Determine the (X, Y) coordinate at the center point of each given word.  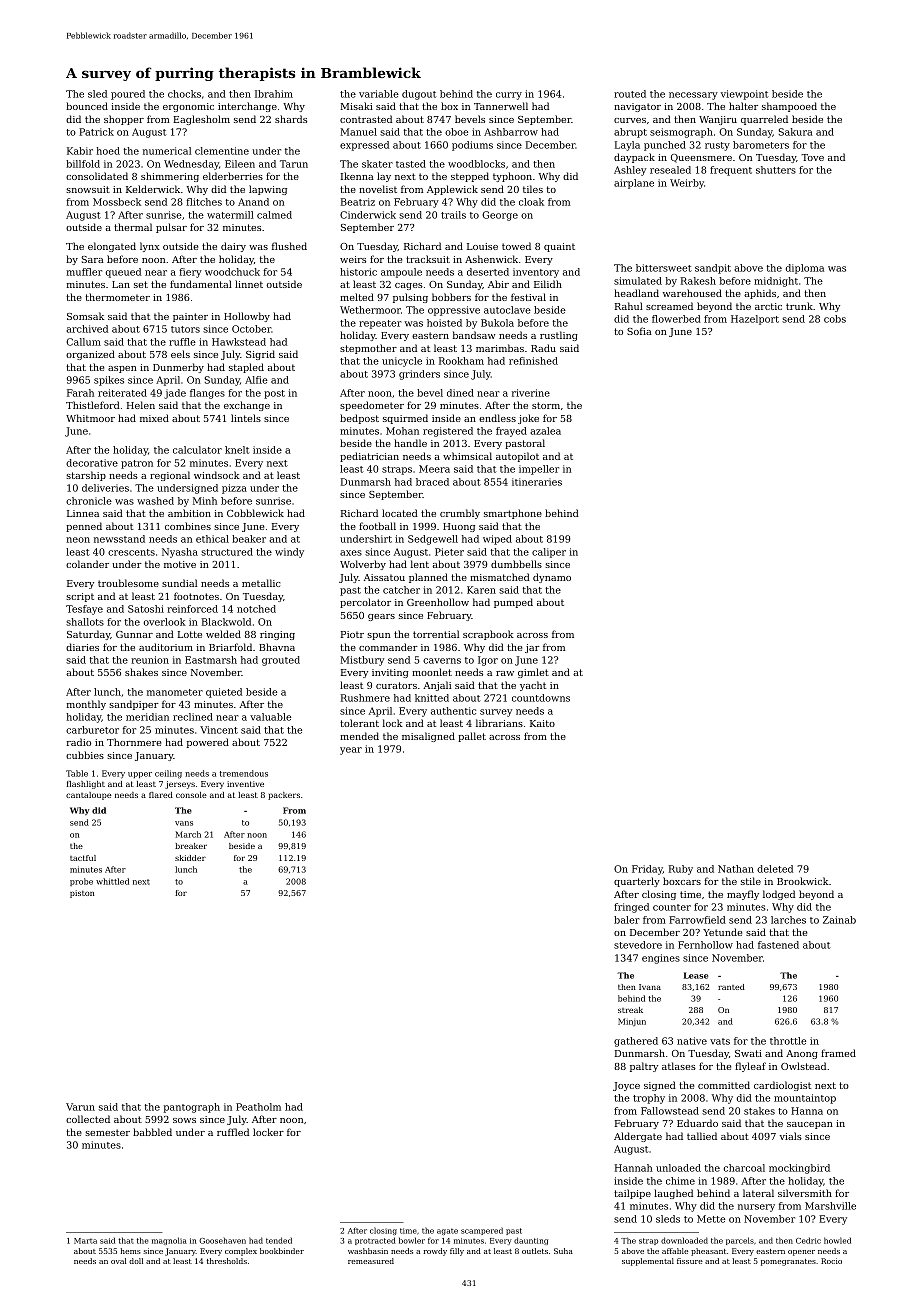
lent (420, 564)
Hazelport (755, 320)
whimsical (467, 456)
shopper (124, 120)
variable (379, 94)
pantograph (192, 1108)
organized (90, 355)
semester (107, 1132)
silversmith (805, 1193)
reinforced (192, 609)
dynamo (552, 578)
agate (447, 1231)
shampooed (789, 107)
